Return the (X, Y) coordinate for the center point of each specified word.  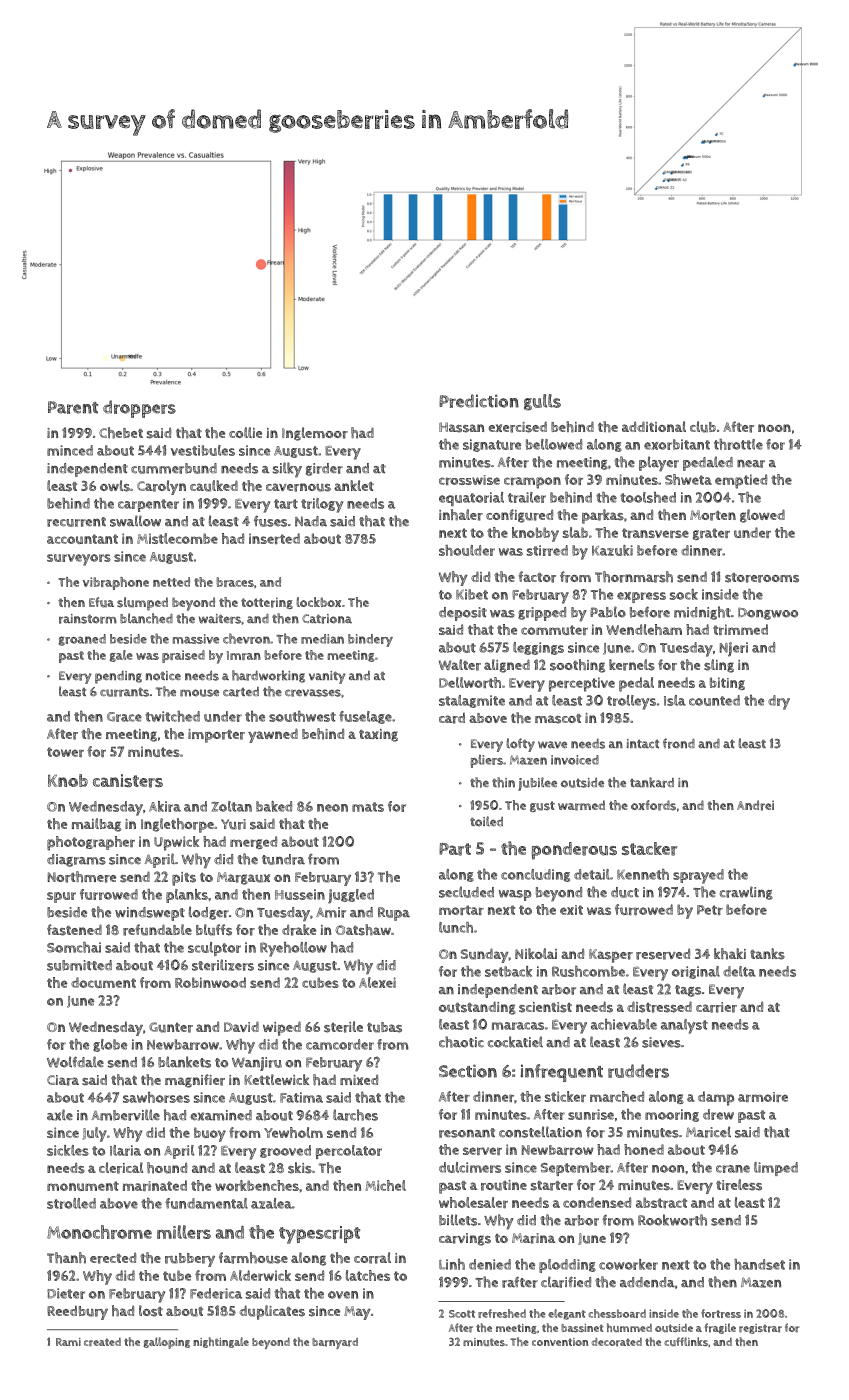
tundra (283, 859)
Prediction (479, 401)
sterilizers (223, 965)
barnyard (335, 1343)
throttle (738, 444)
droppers (139, 409)
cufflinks (686, 1341)
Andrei (755, 805)
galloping (166, 1343)
